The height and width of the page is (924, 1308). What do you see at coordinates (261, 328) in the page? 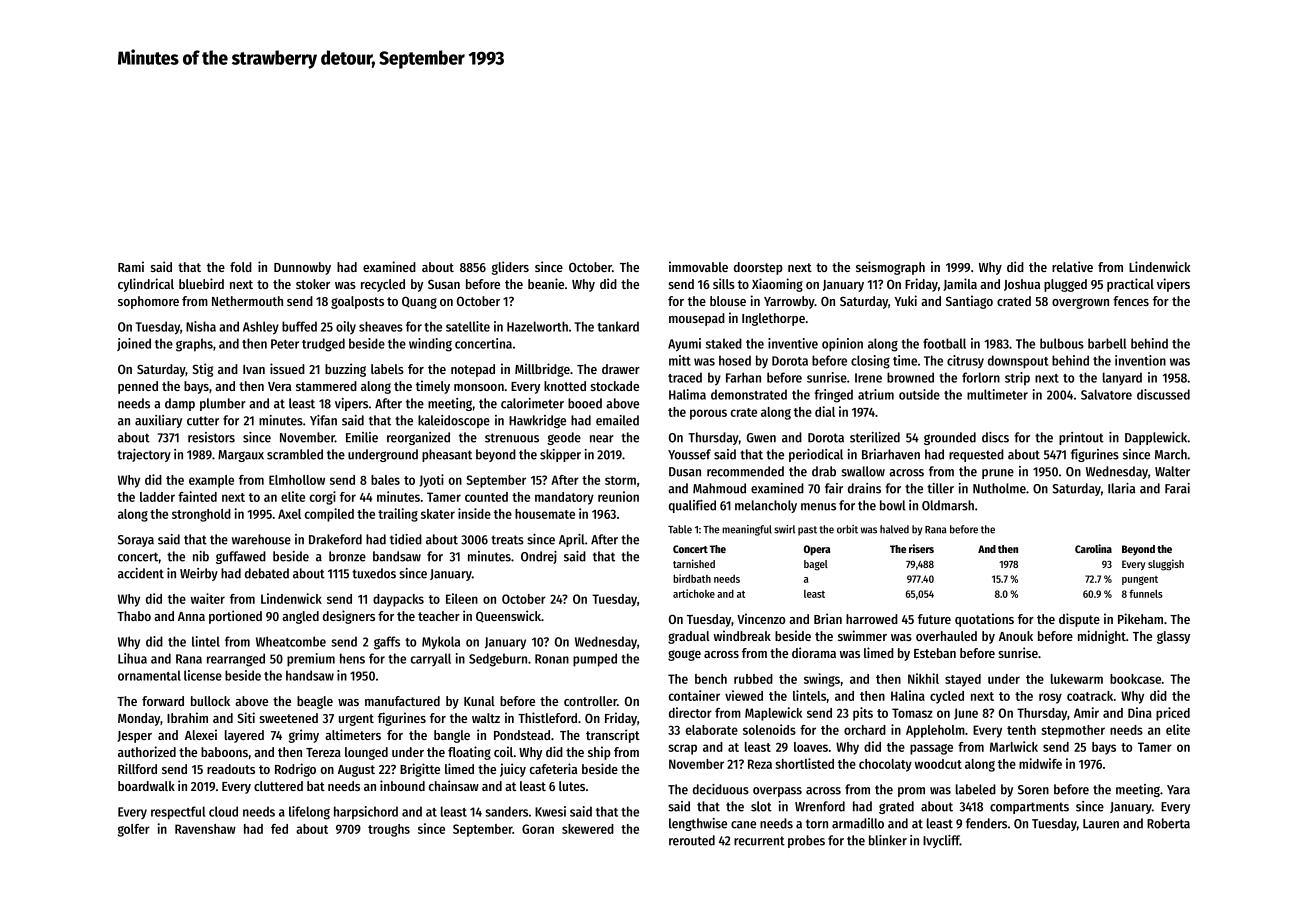
I see `Ashley` at bounding box center [261, 328].
